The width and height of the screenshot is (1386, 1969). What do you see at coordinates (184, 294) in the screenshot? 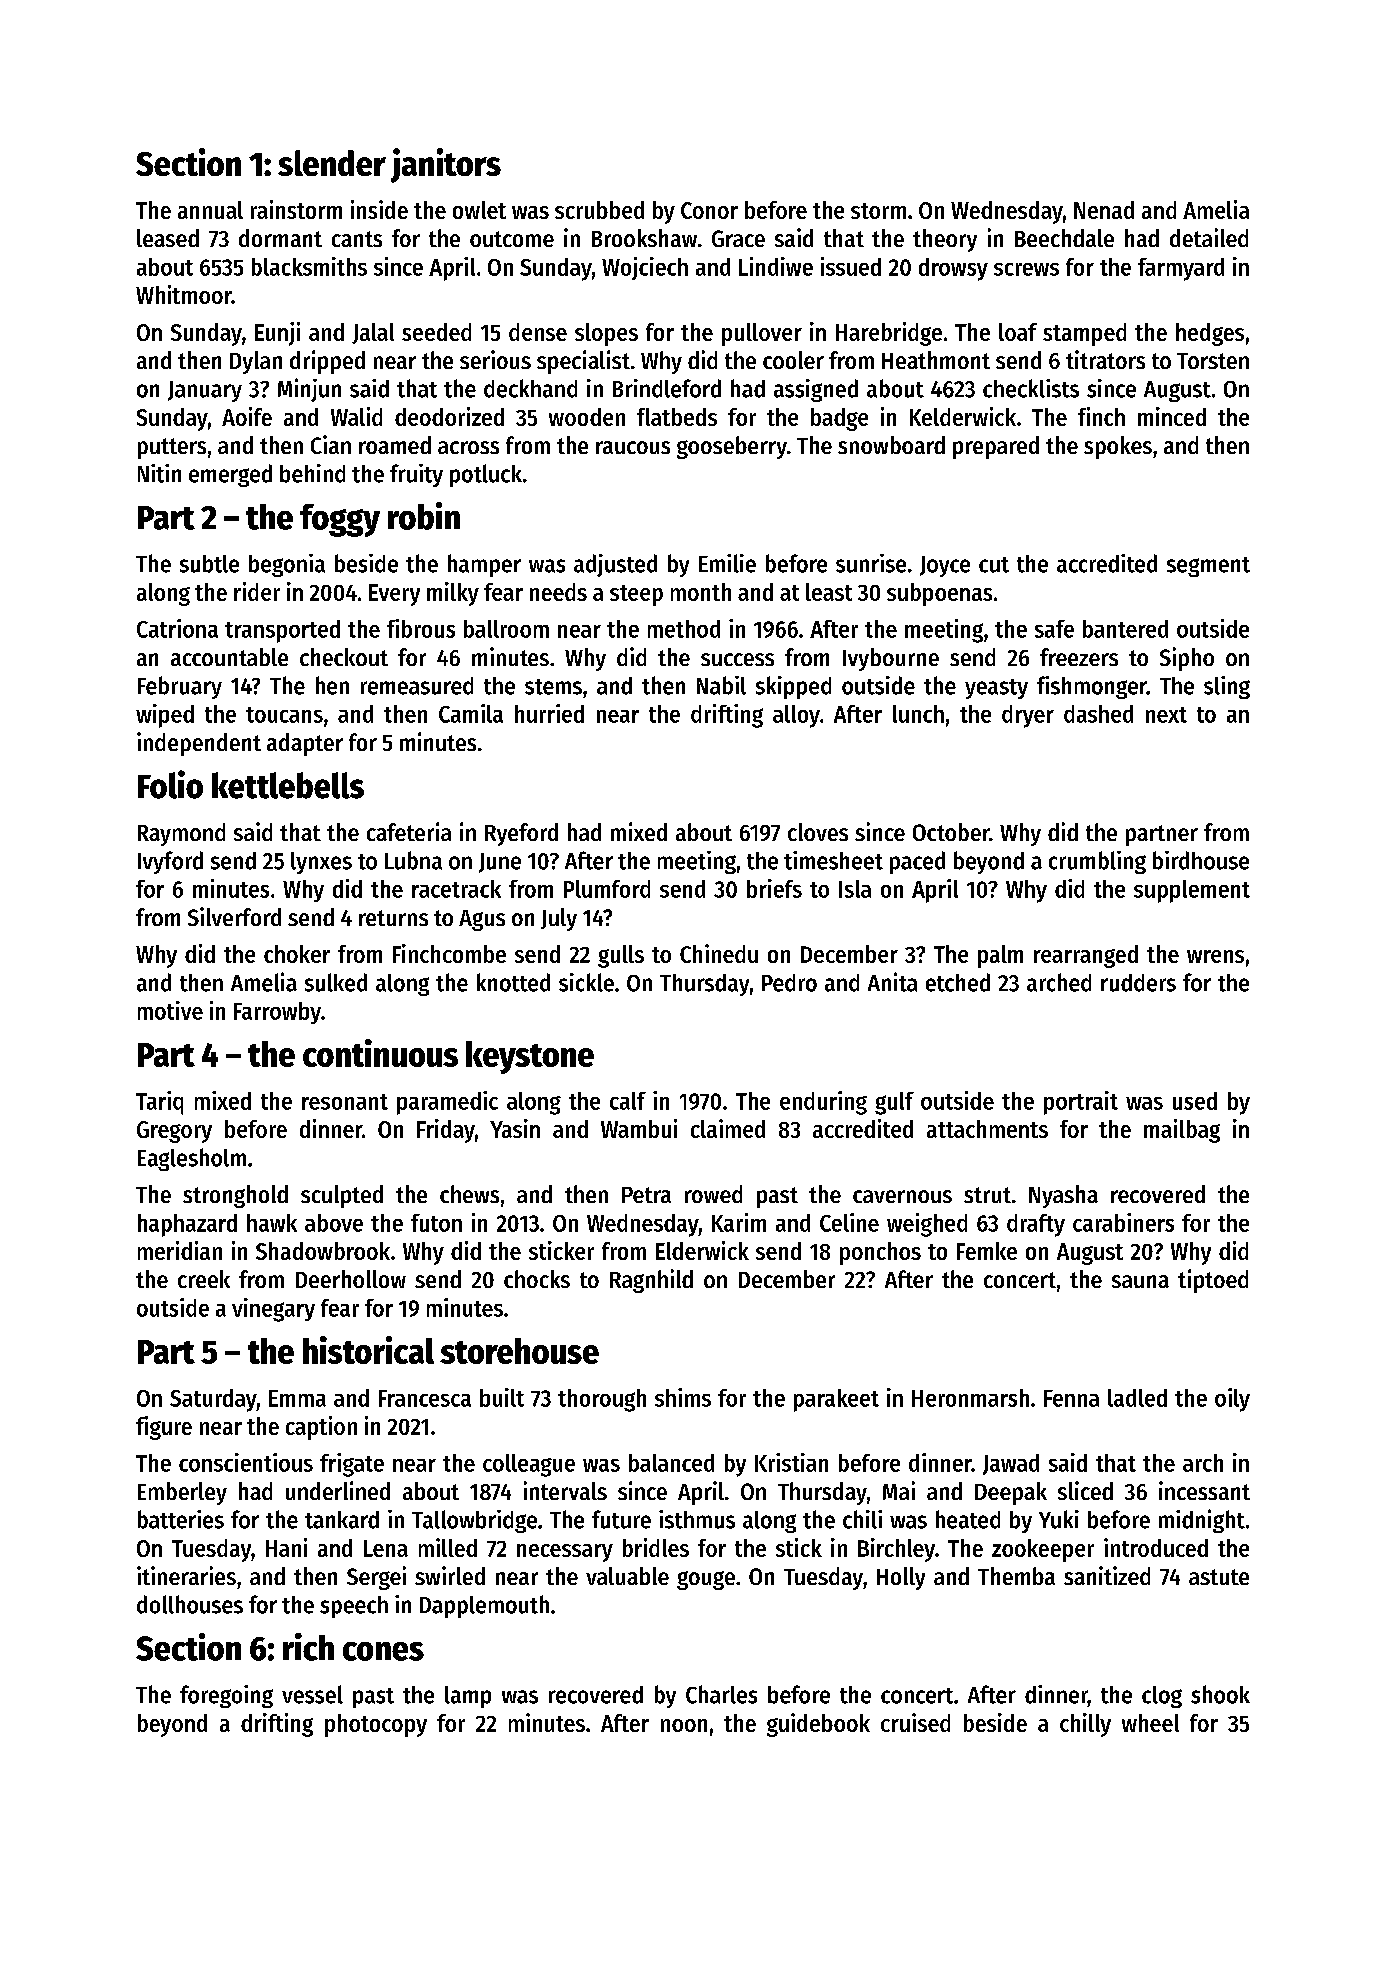
I see `Whitmoor` at bounding box center [184, 294].
